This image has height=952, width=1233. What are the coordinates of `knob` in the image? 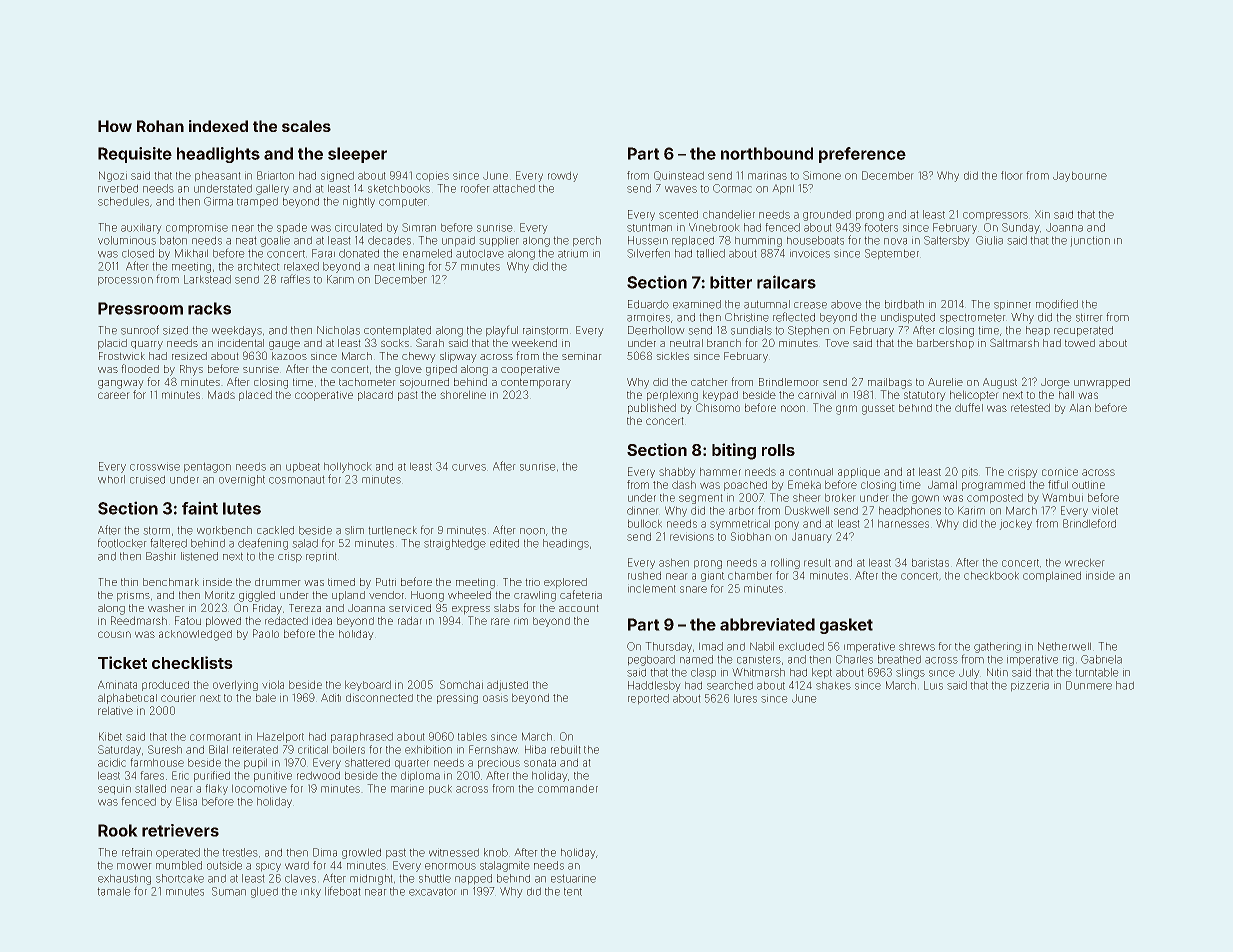 It's located at (496, 852).
